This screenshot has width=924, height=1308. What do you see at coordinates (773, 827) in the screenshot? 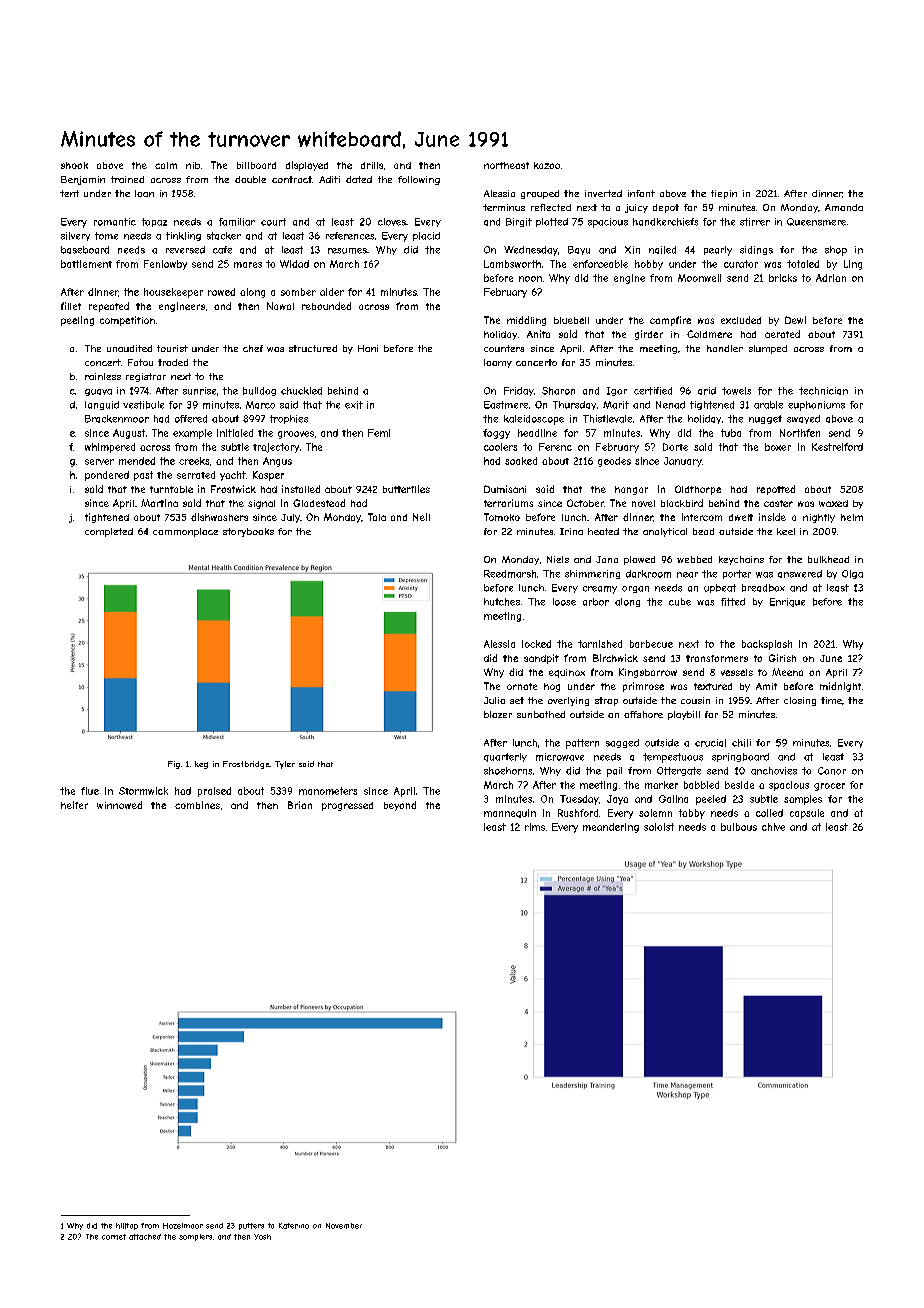
I see `chive` at bounding box center [773, 827].
